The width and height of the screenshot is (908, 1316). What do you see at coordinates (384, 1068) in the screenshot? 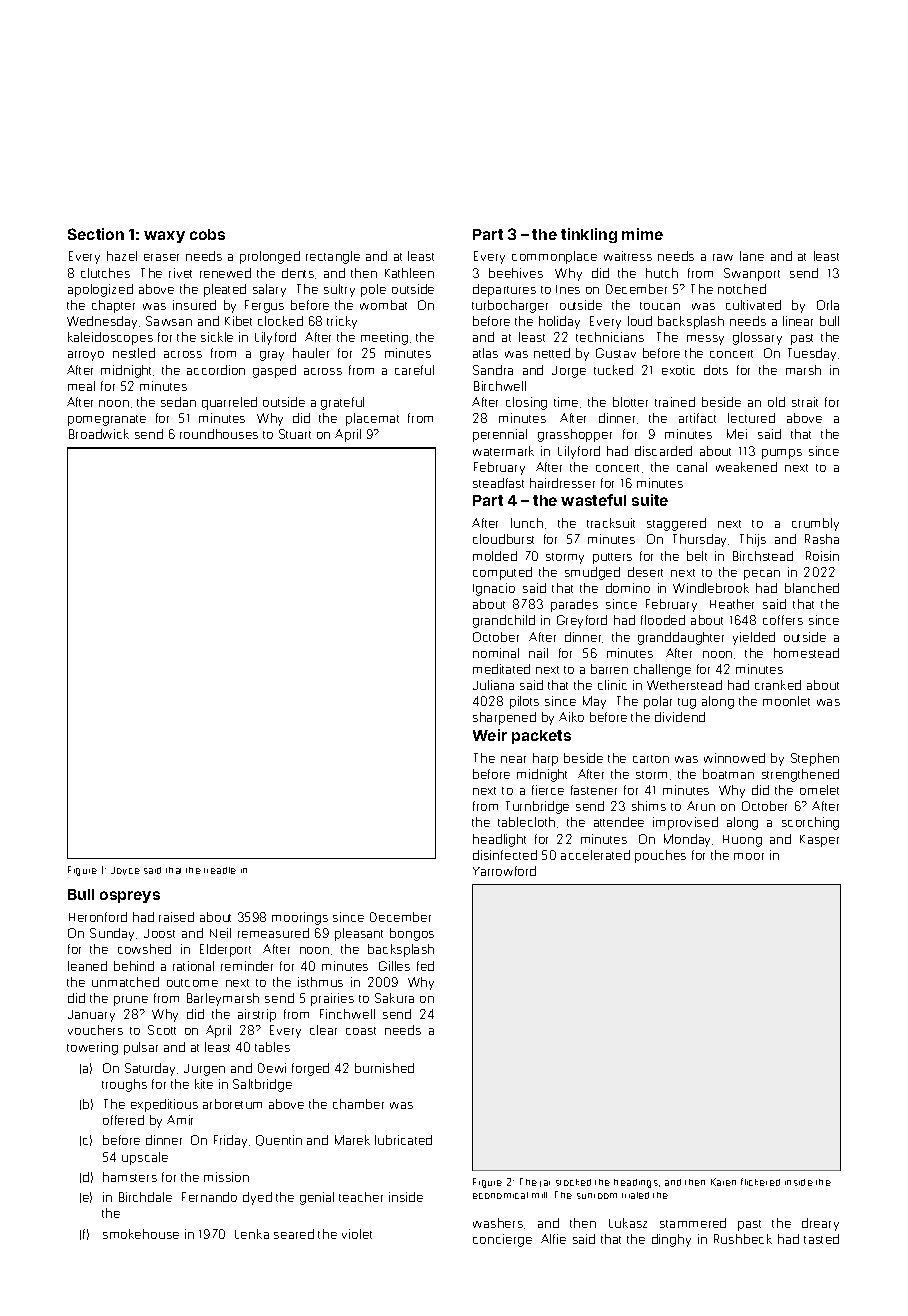
I see `burnished` at bounding box center [384, 1068].
